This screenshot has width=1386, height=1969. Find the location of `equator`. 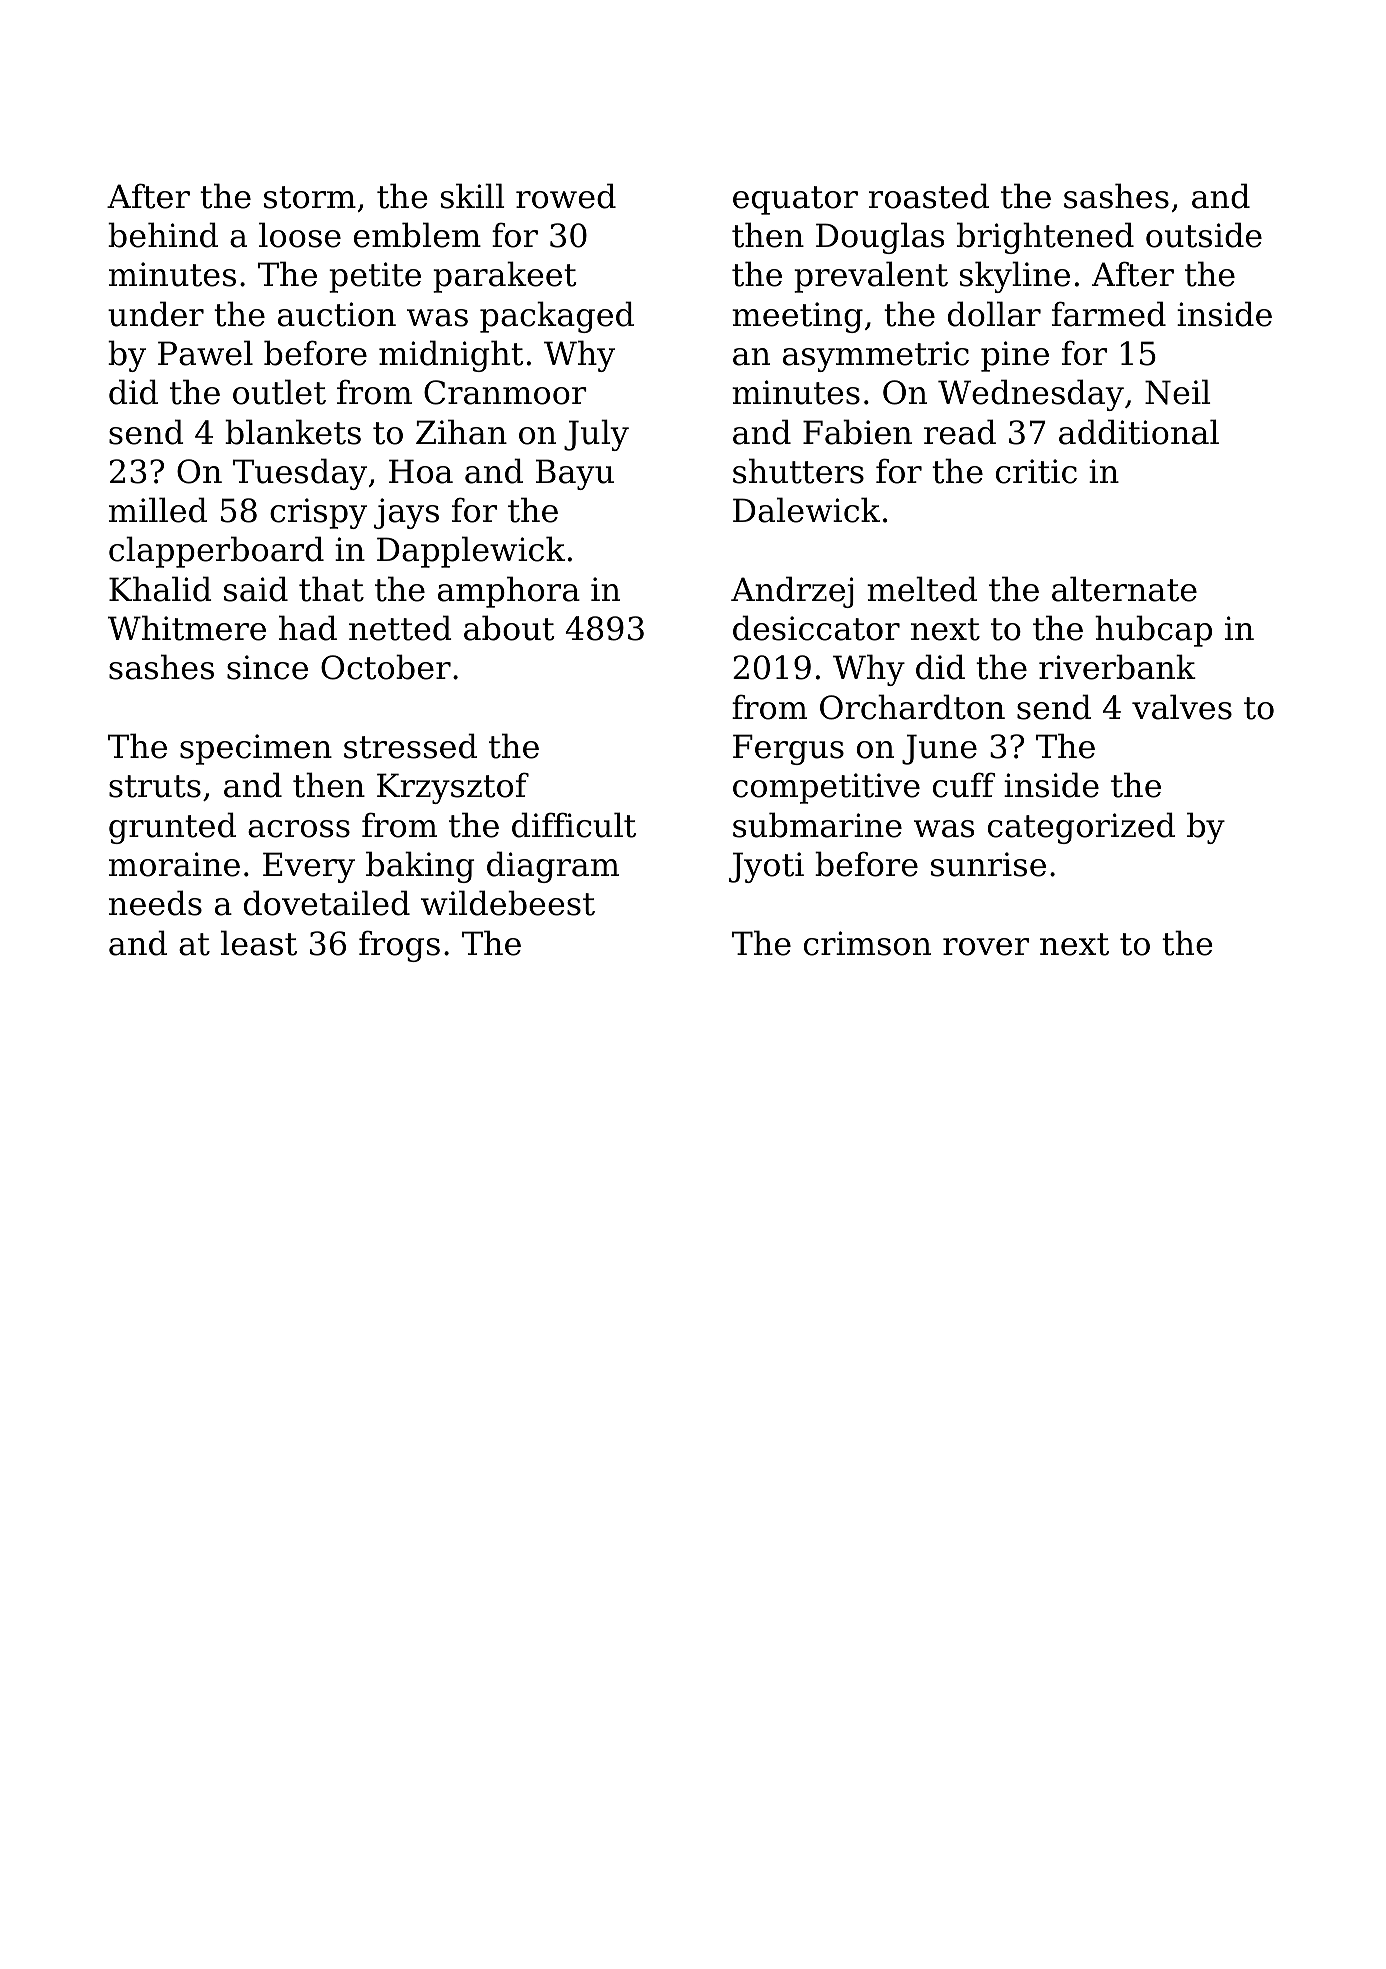

equator is located at coordinates (795, 200).
